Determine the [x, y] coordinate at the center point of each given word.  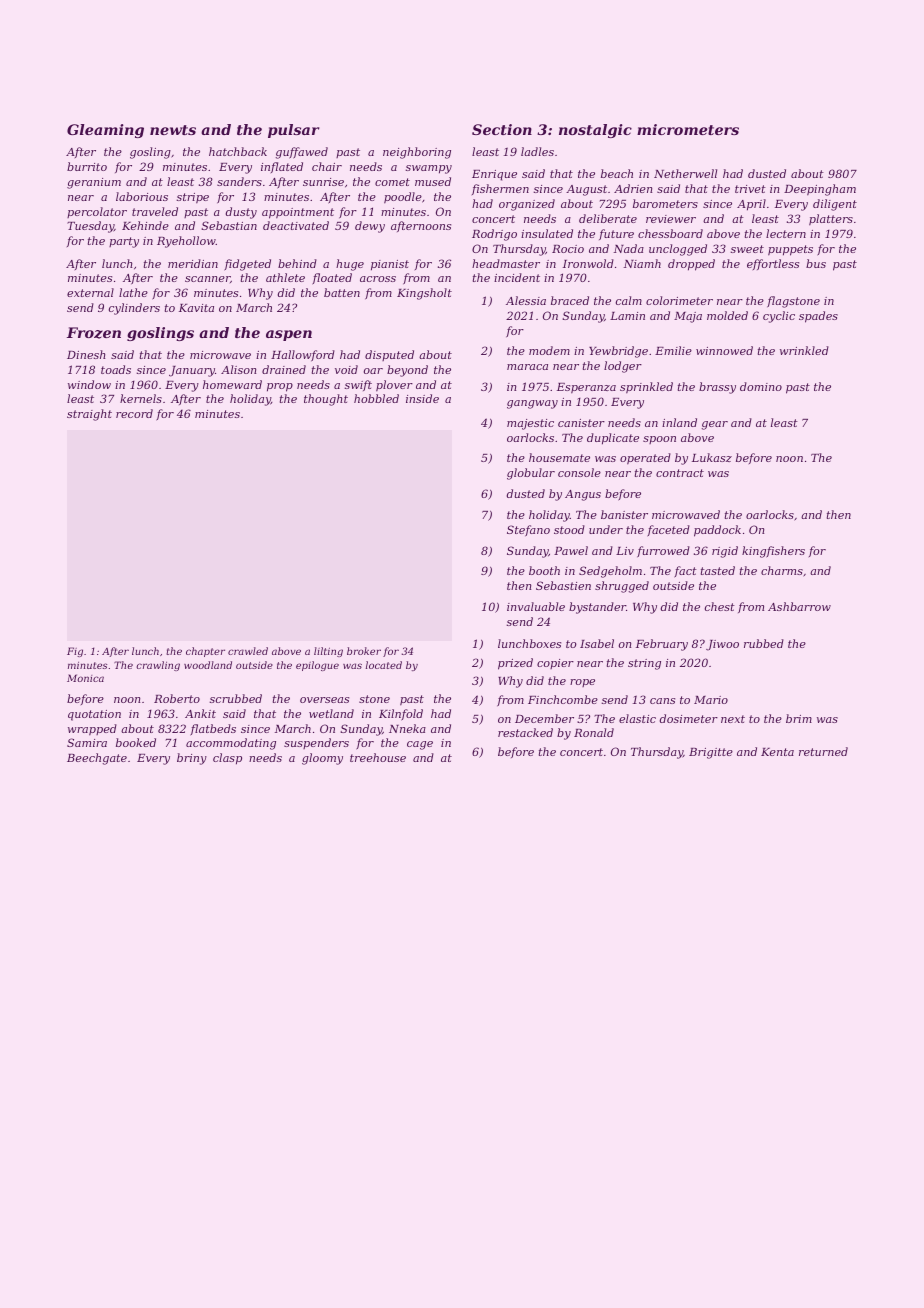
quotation [94, 715]
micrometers [688, 129]
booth [544, 570]
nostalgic [595, 131]
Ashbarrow [799, 606]
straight [89, 415]
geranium [94, 183]
